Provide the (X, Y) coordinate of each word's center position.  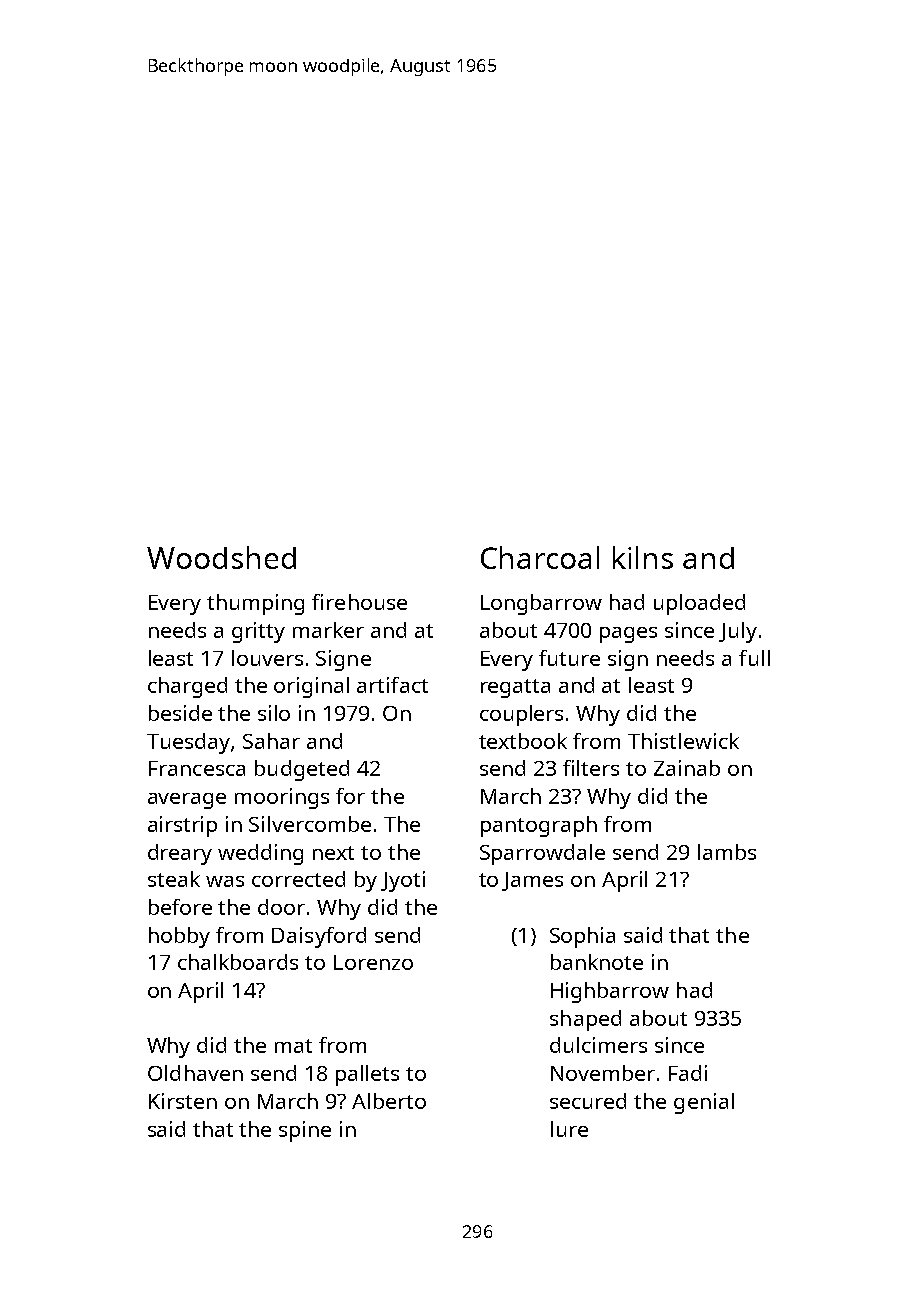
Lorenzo (373, 962)
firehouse (359, 602)
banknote (597, 962)
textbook (523, 741)
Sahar (271, 741)
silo (274, 713)
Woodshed (221, 557)
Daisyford (319, 937)
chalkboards (238, 962)
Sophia (582, 937)
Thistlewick (683, 741)
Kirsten (183, 1101)
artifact (392, 685)
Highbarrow (610, 992)
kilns (643, 557)
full (754, 658)
